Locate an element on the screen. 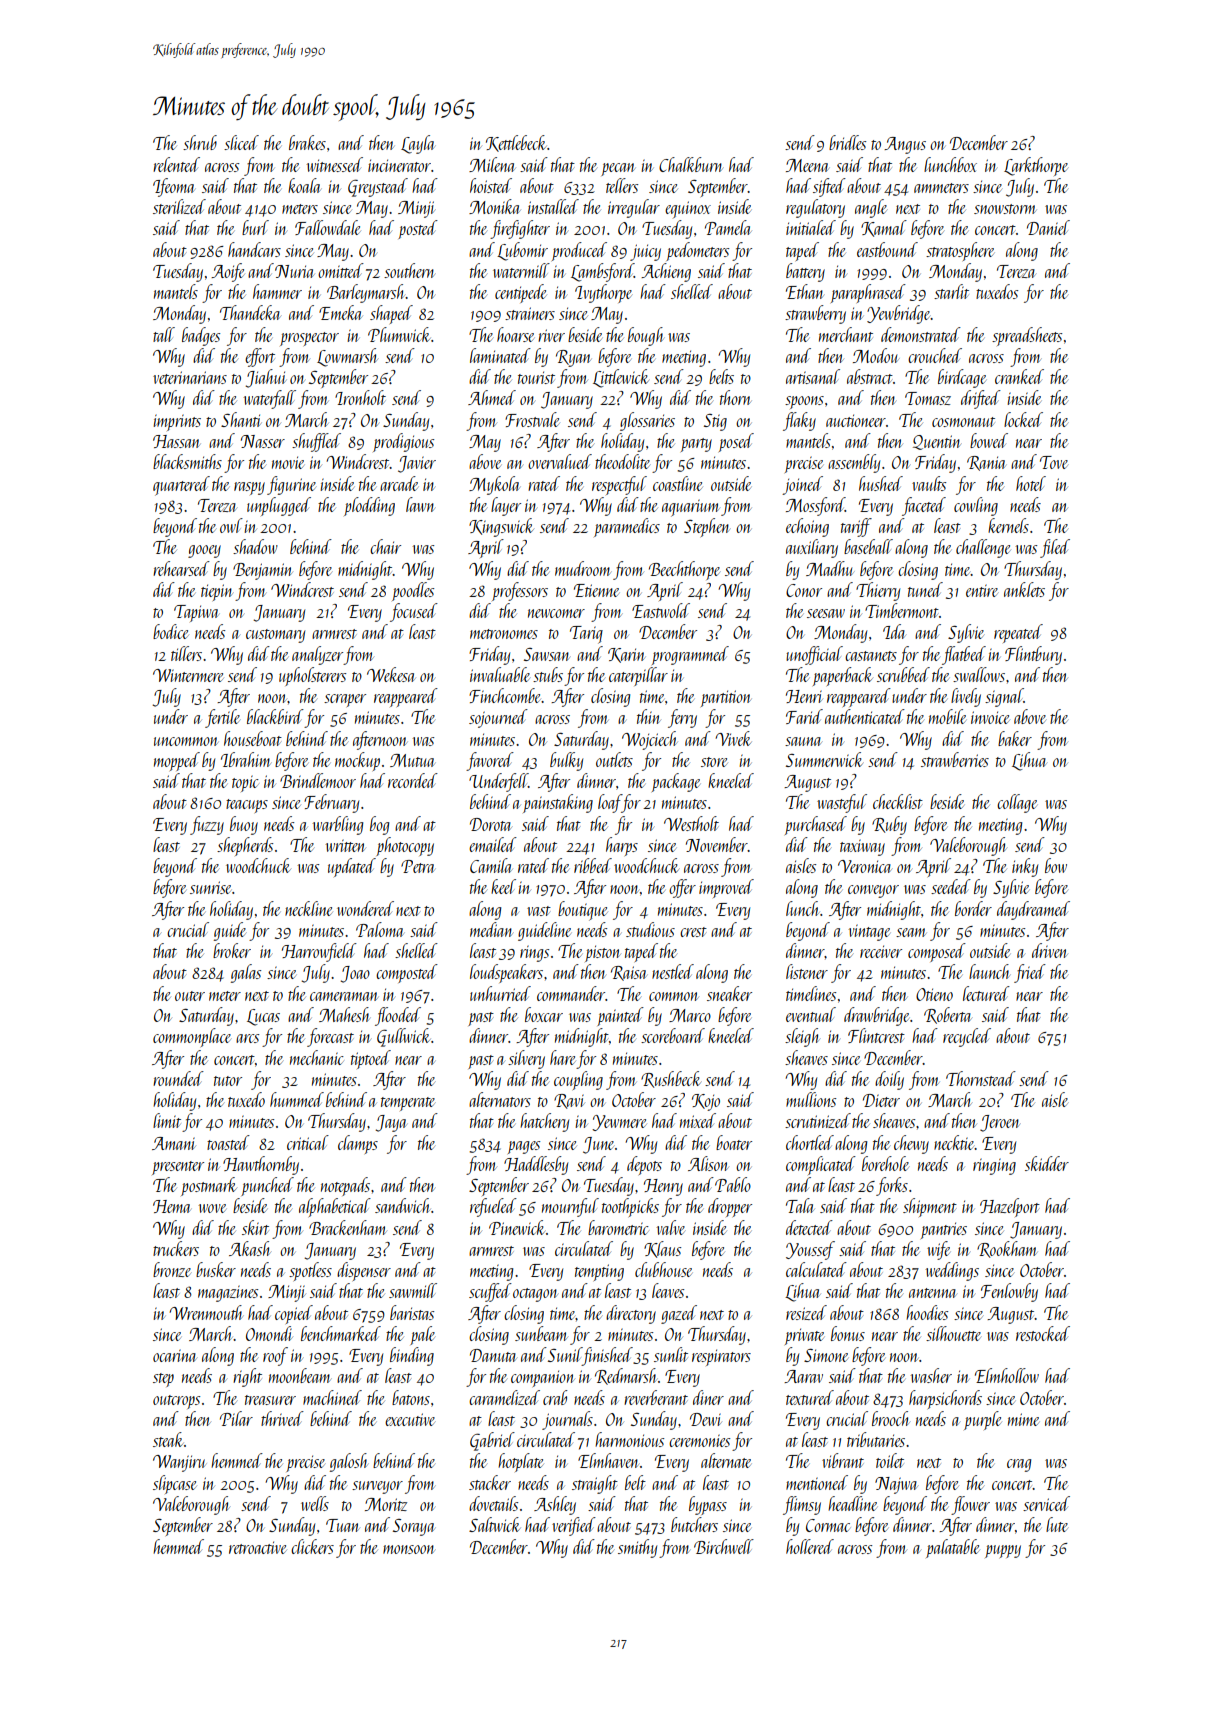 This screenshot has width=1221, height=1726. drifted is located at coordinates (981, 399).
